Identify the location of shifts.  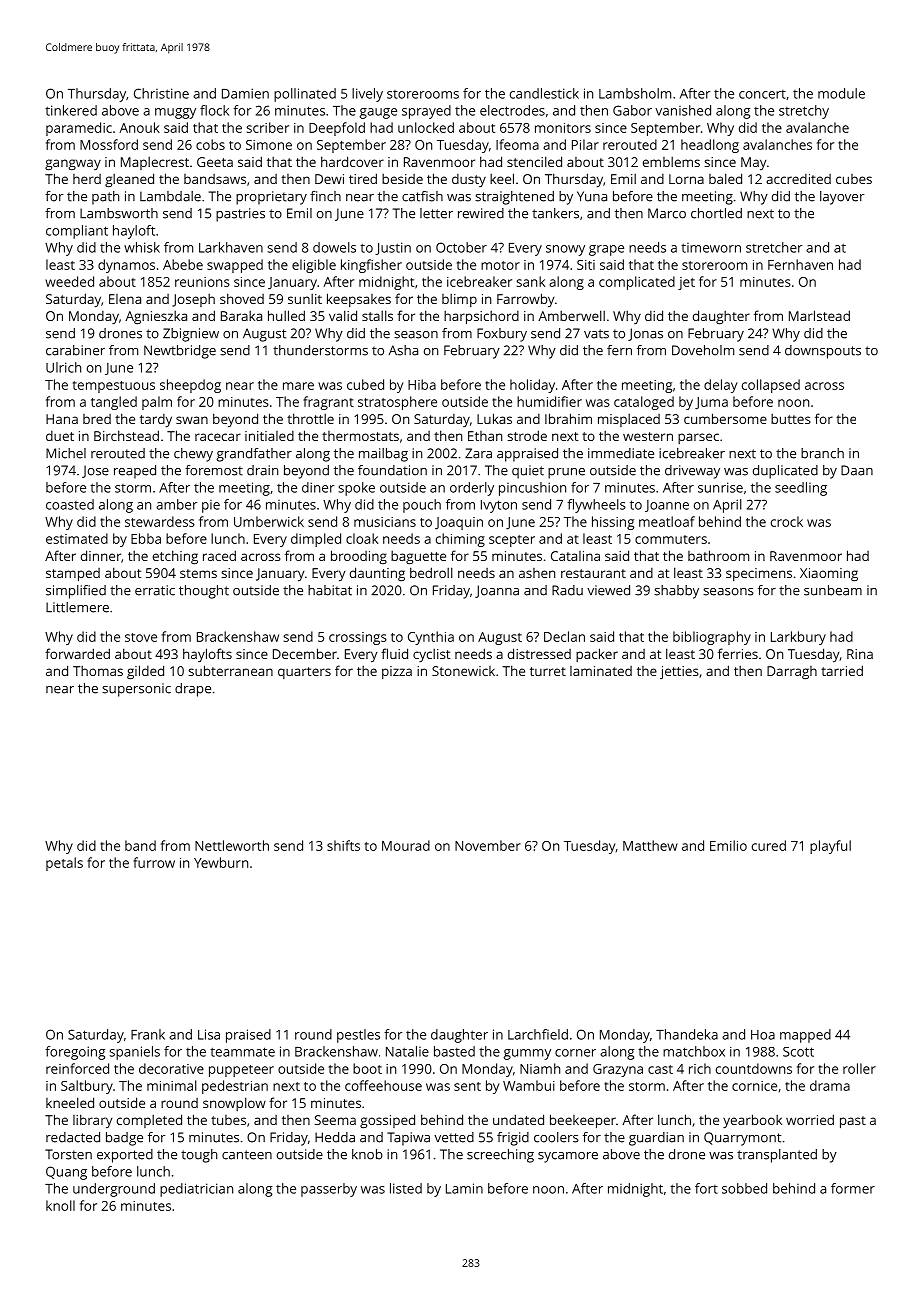
(343, 845).
